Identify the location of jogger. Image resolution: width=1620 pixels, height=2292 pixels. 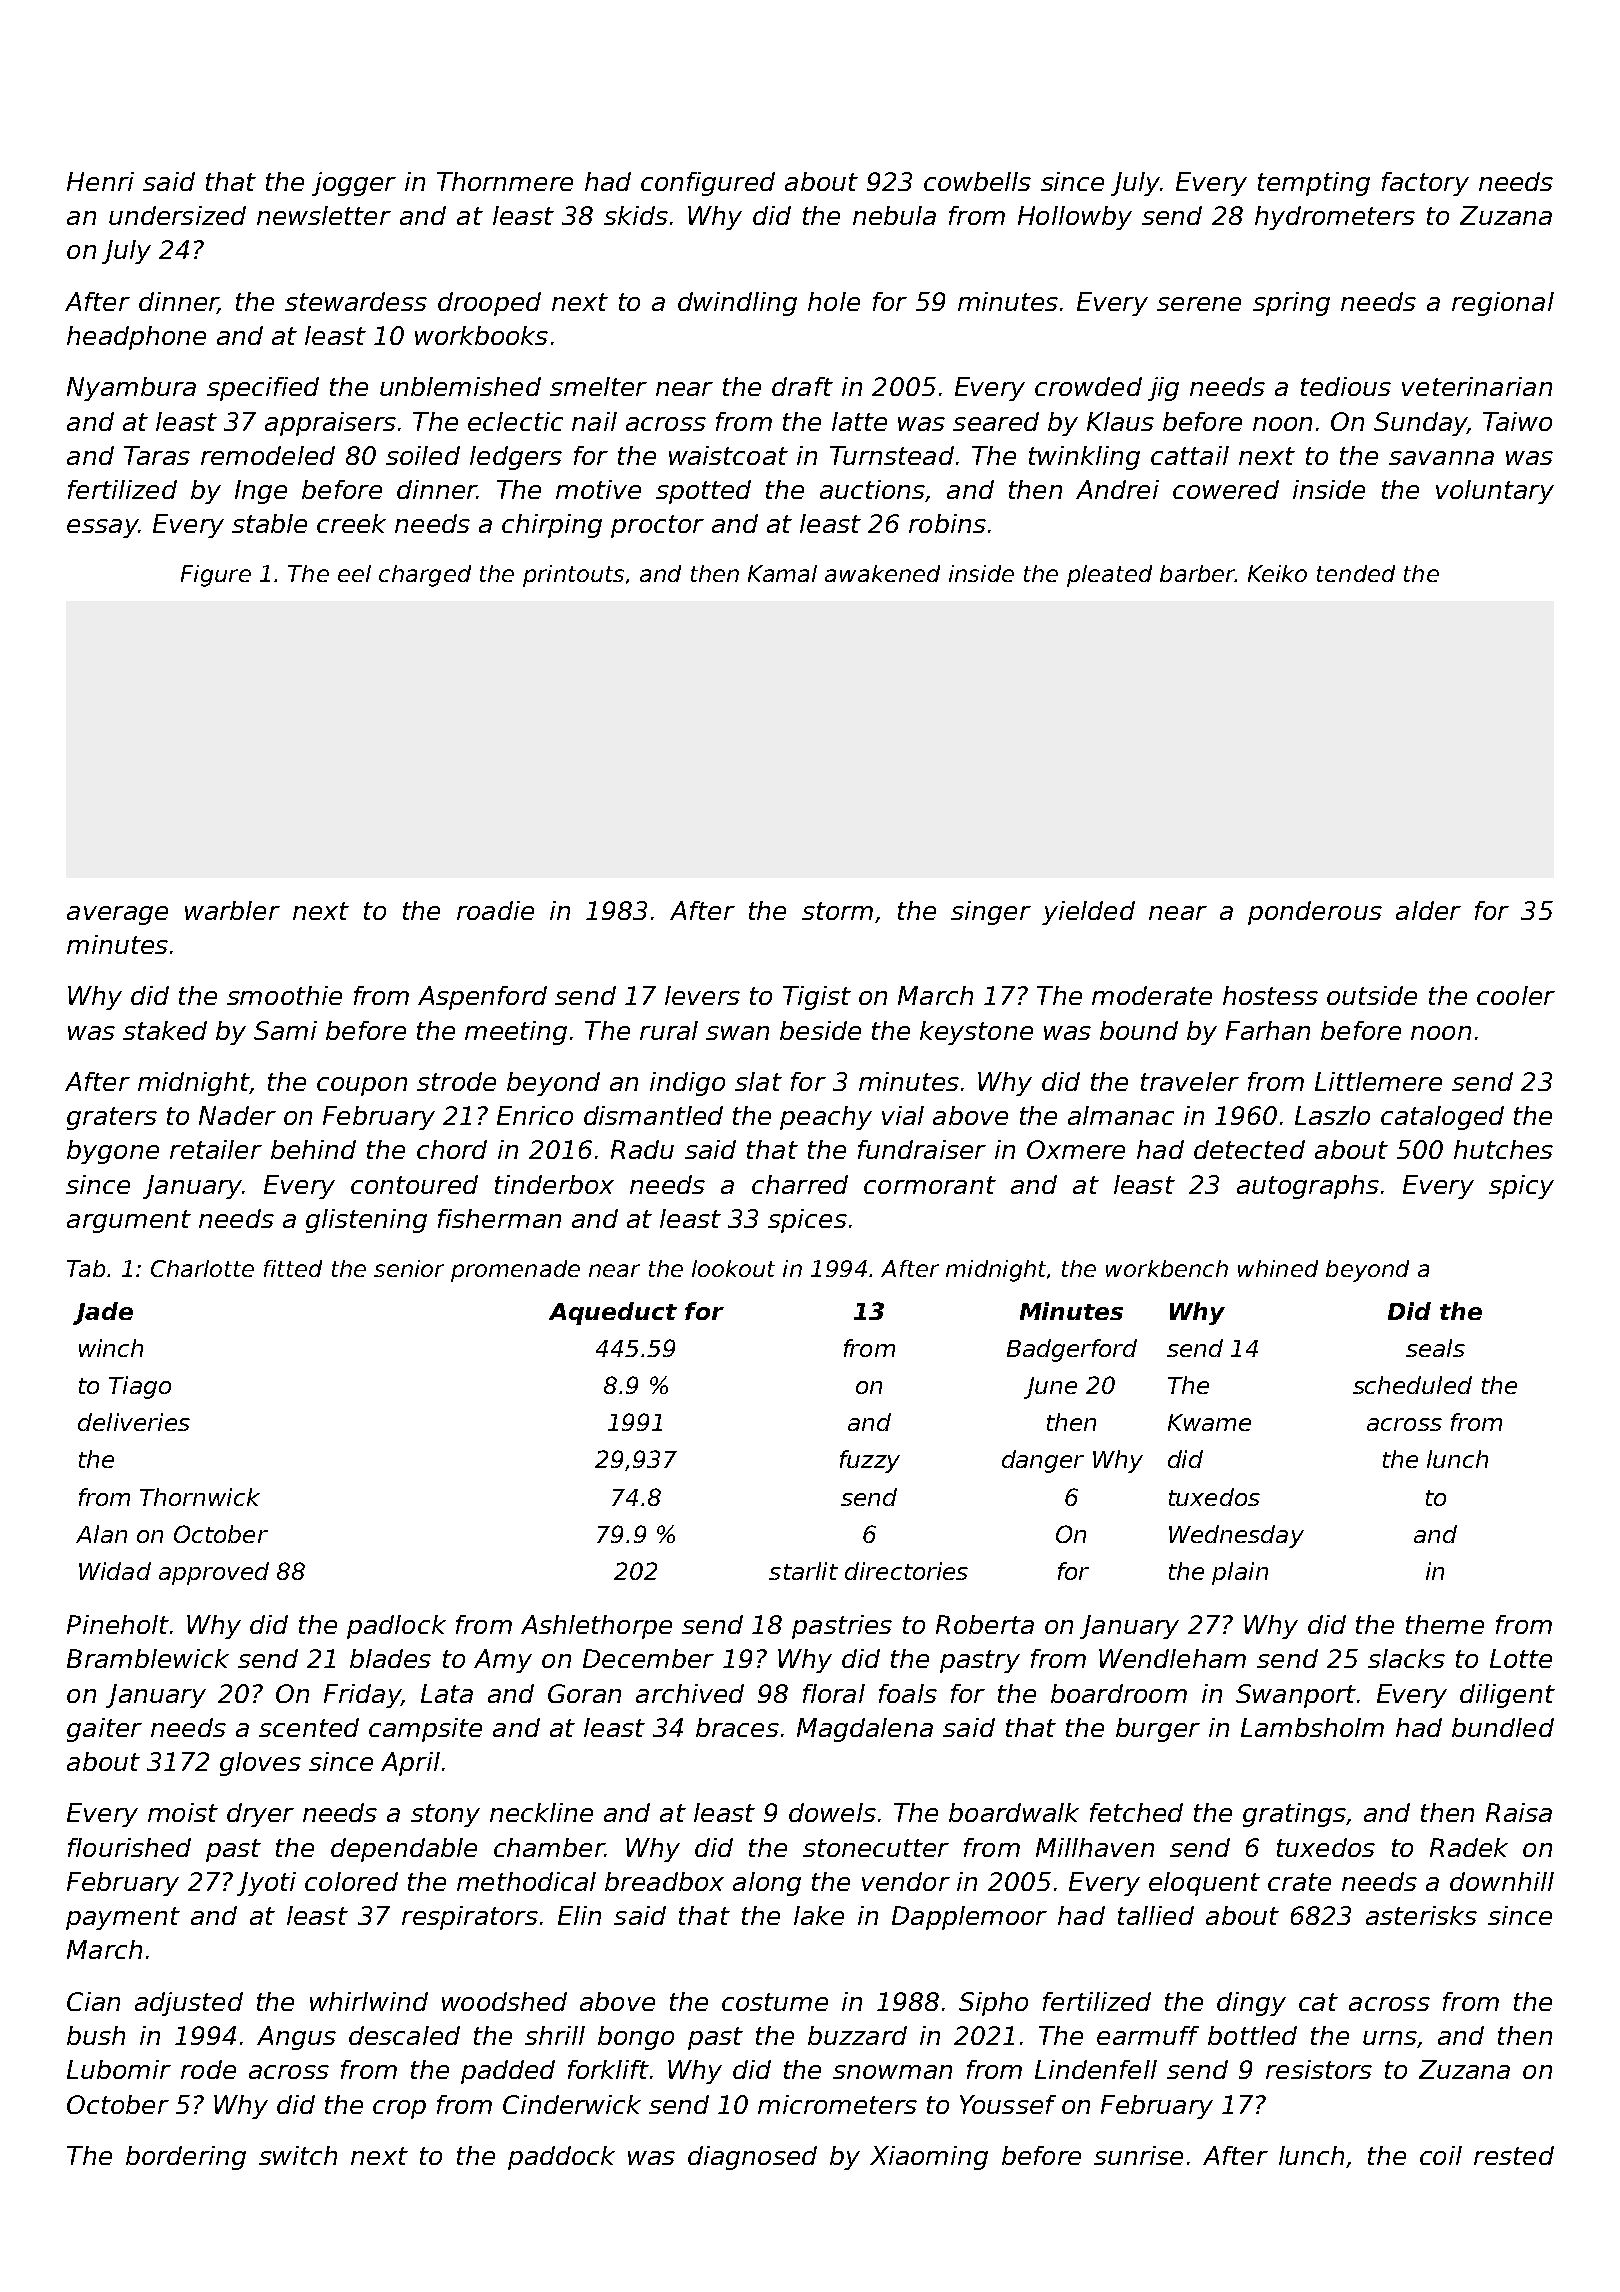
(354, 184).
